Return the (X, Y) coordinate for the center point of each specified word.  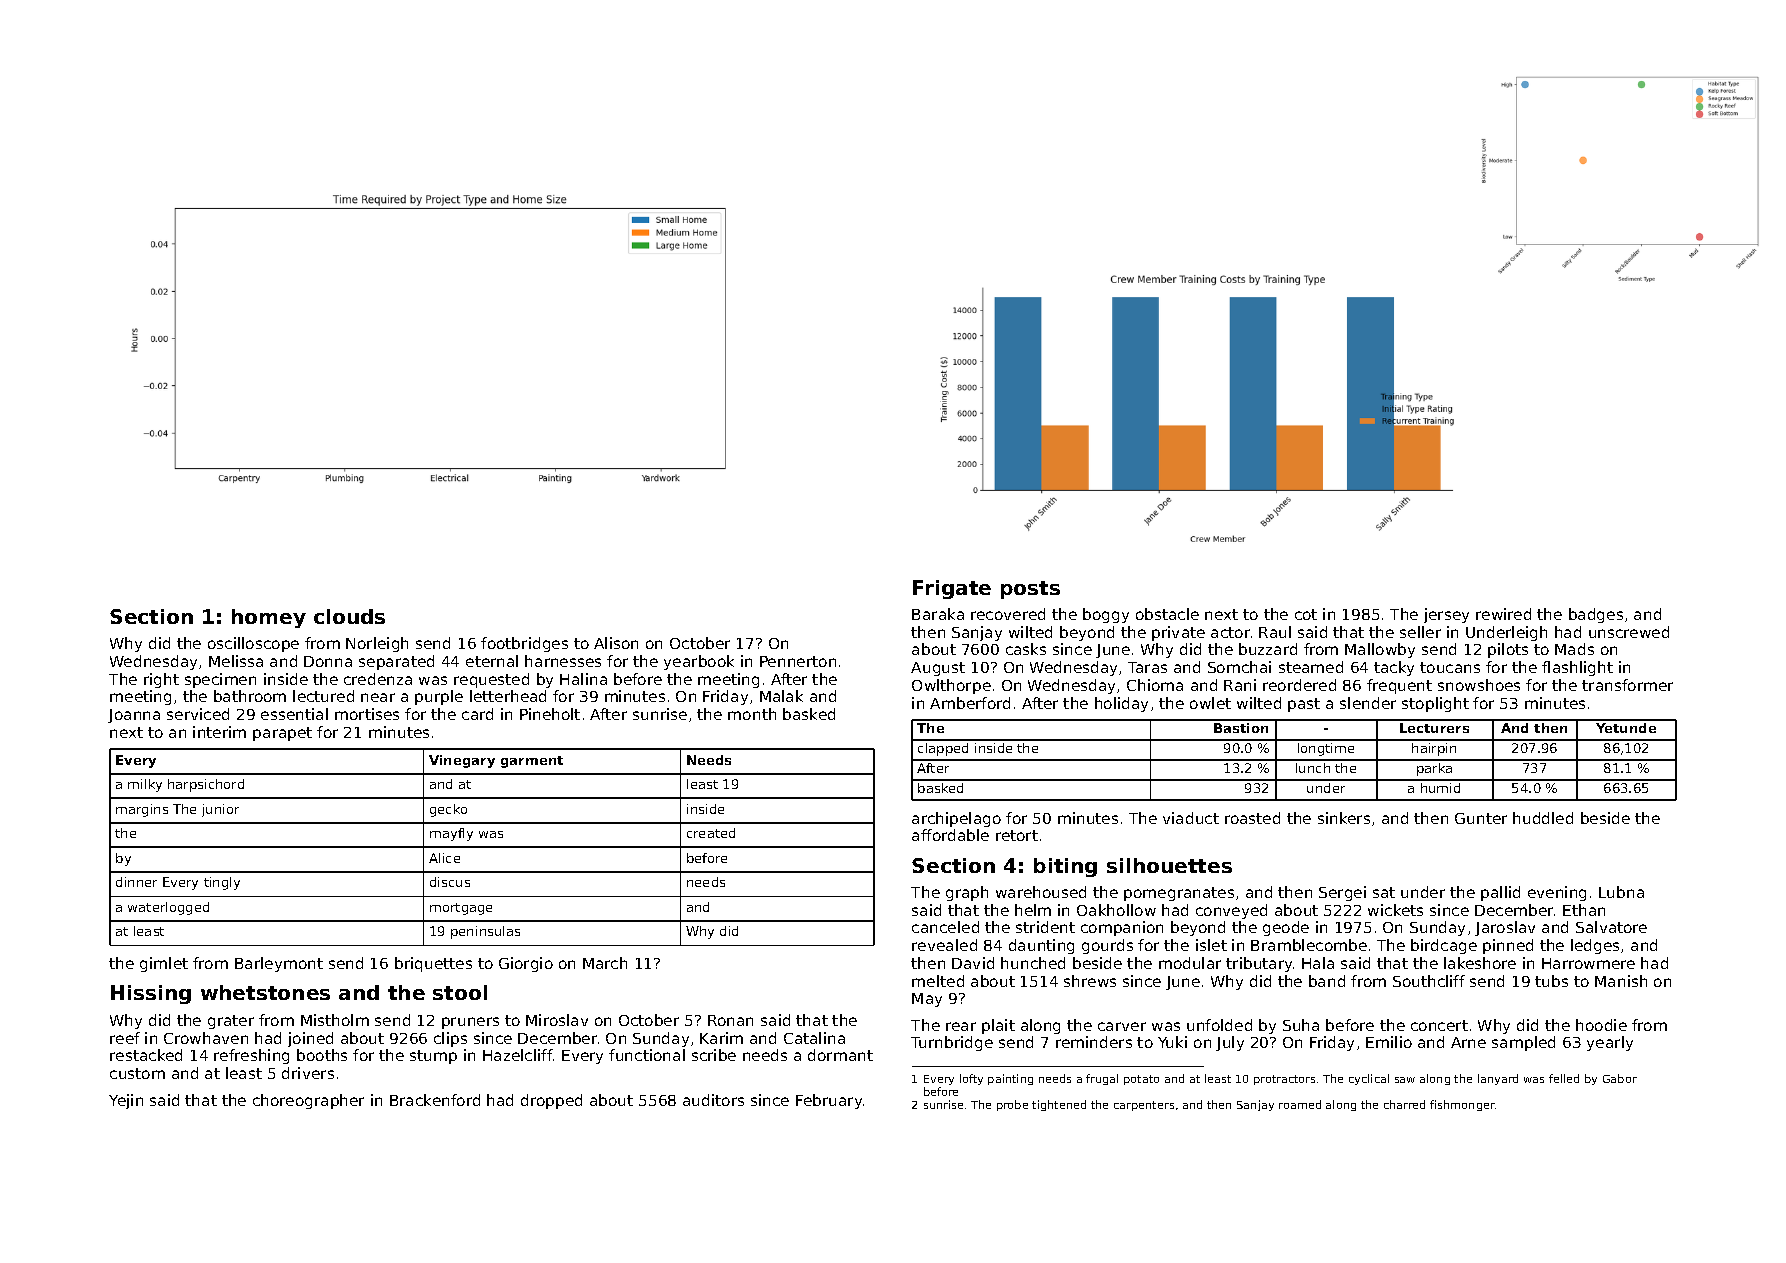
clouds (349, 616)
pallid (1500, 893)
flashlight (1577, 668)
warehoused (1041, 892)
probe (1012, 1105)
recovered (1008, 614)
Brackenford (435, 1100)
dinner (136, 882)
